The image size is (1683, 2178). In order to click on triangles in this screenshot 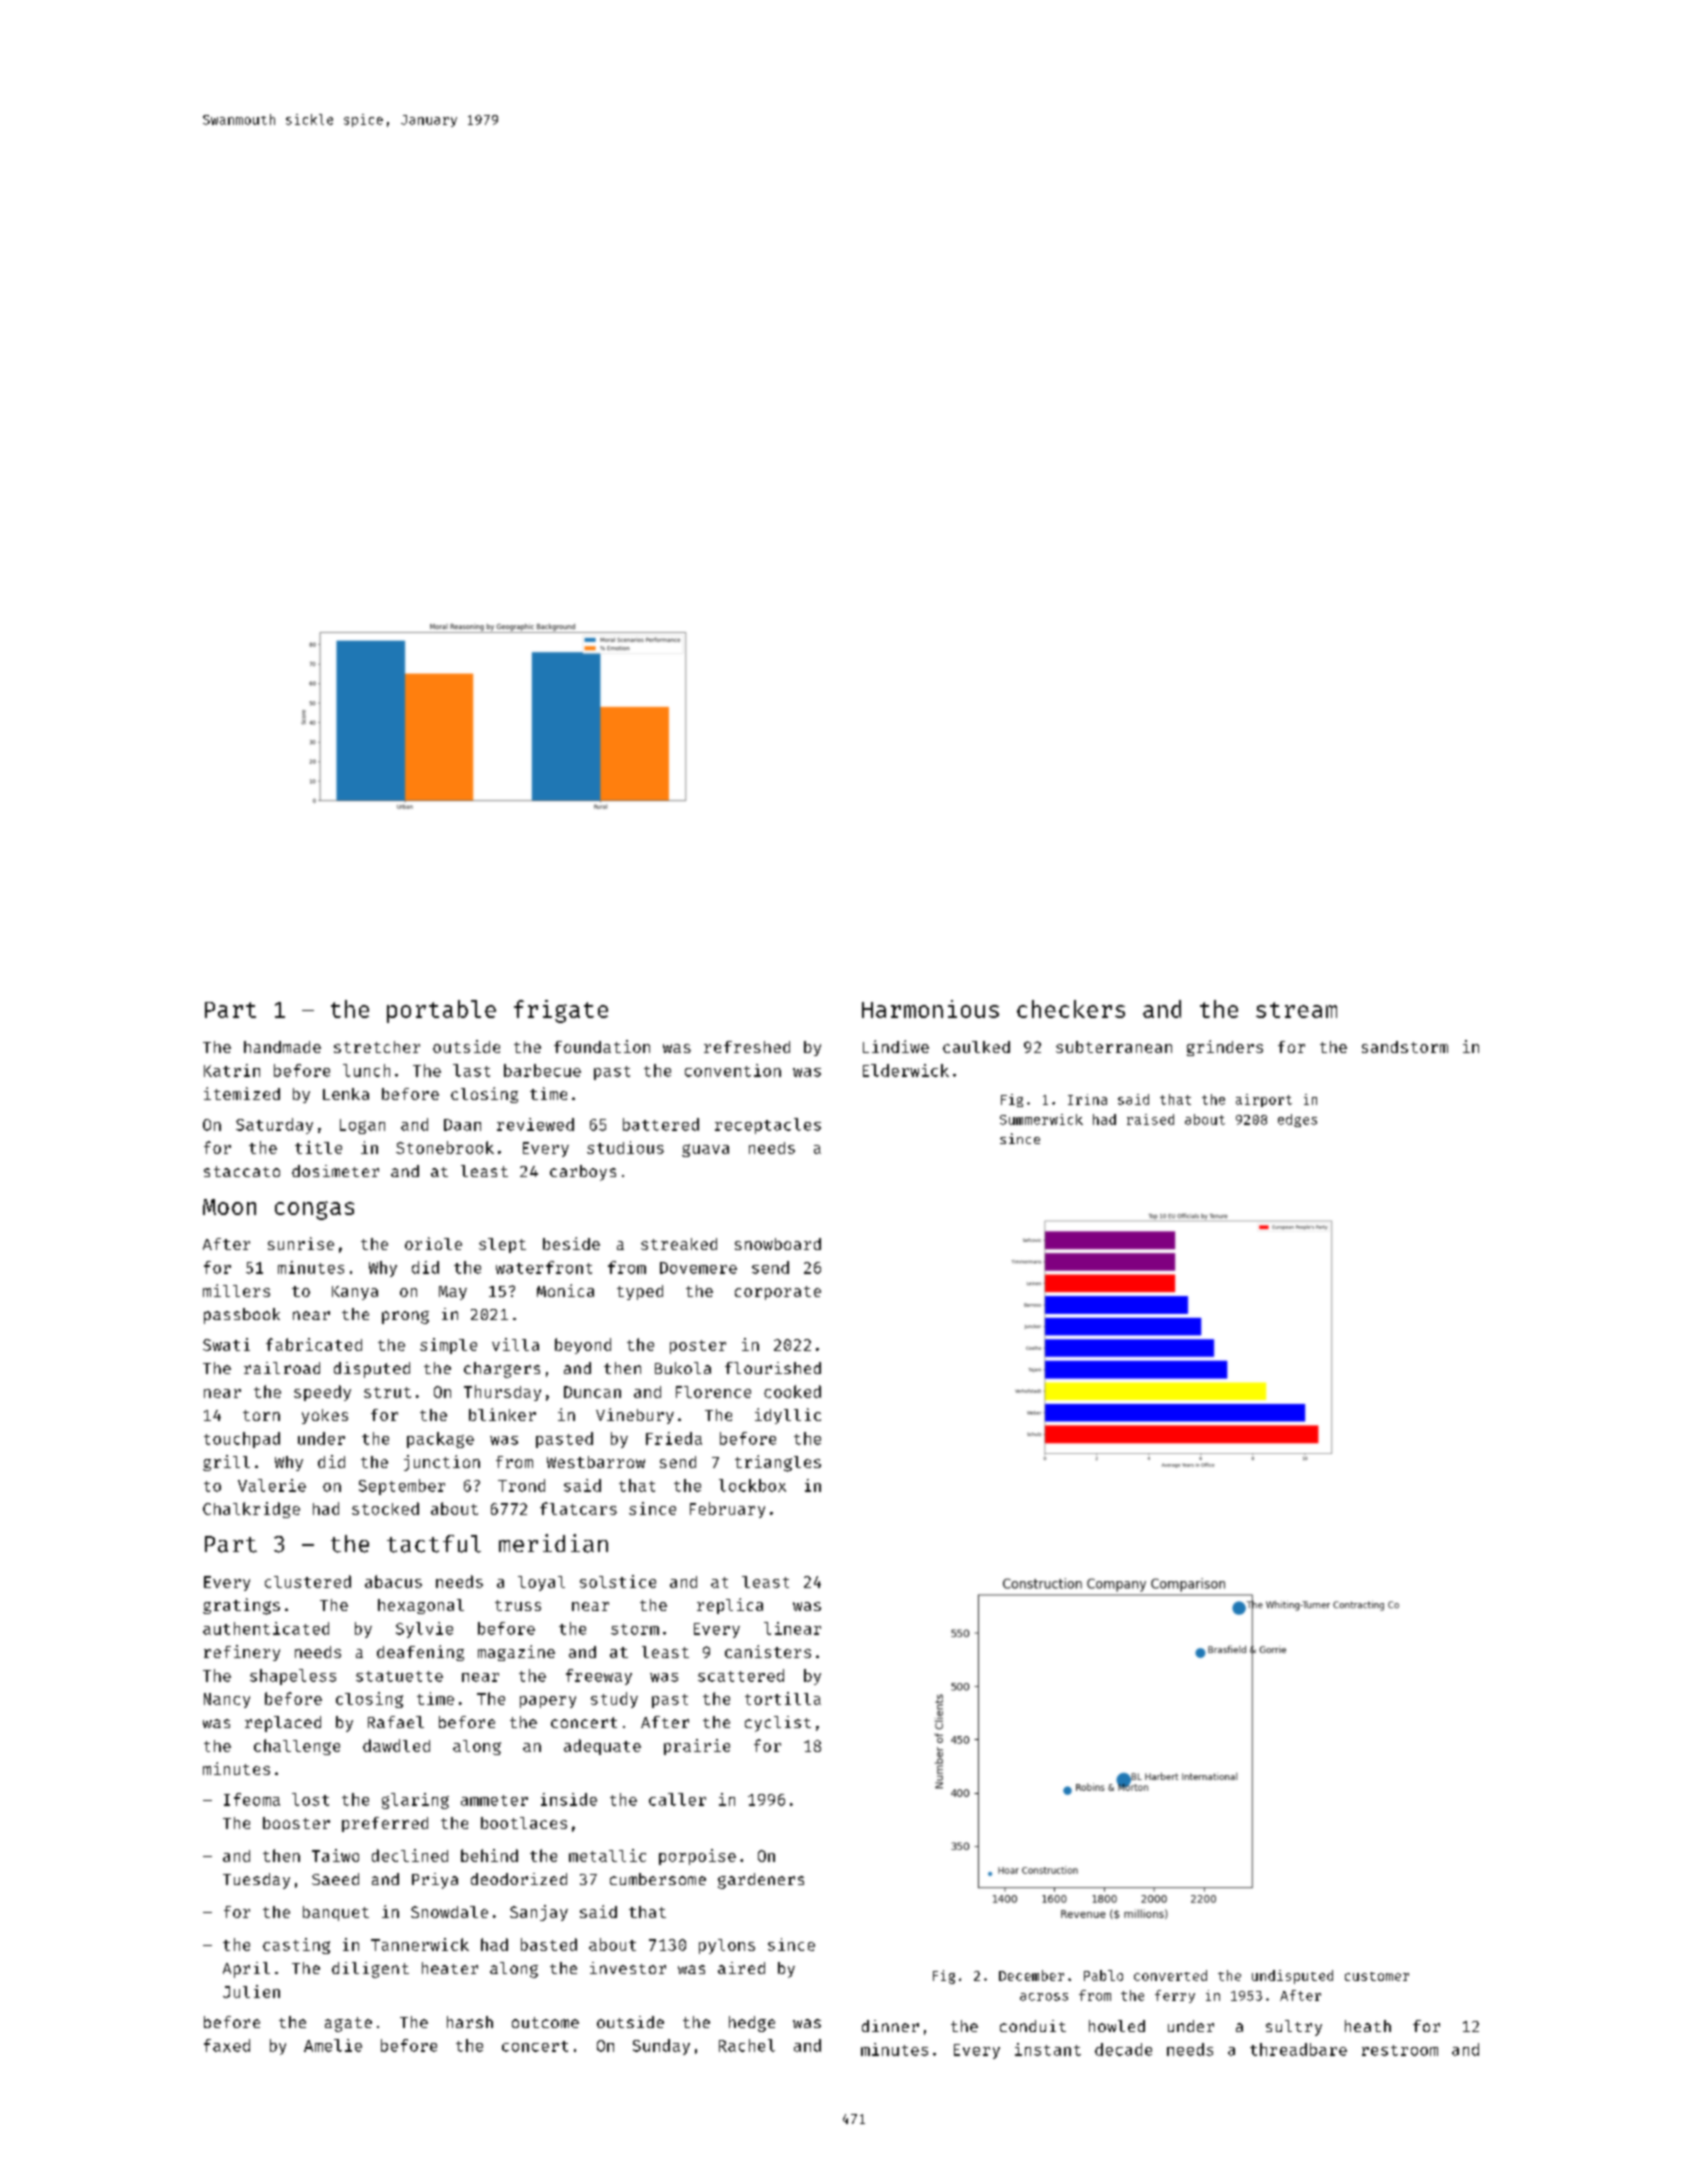, I will do `click(778, 1463)`.
